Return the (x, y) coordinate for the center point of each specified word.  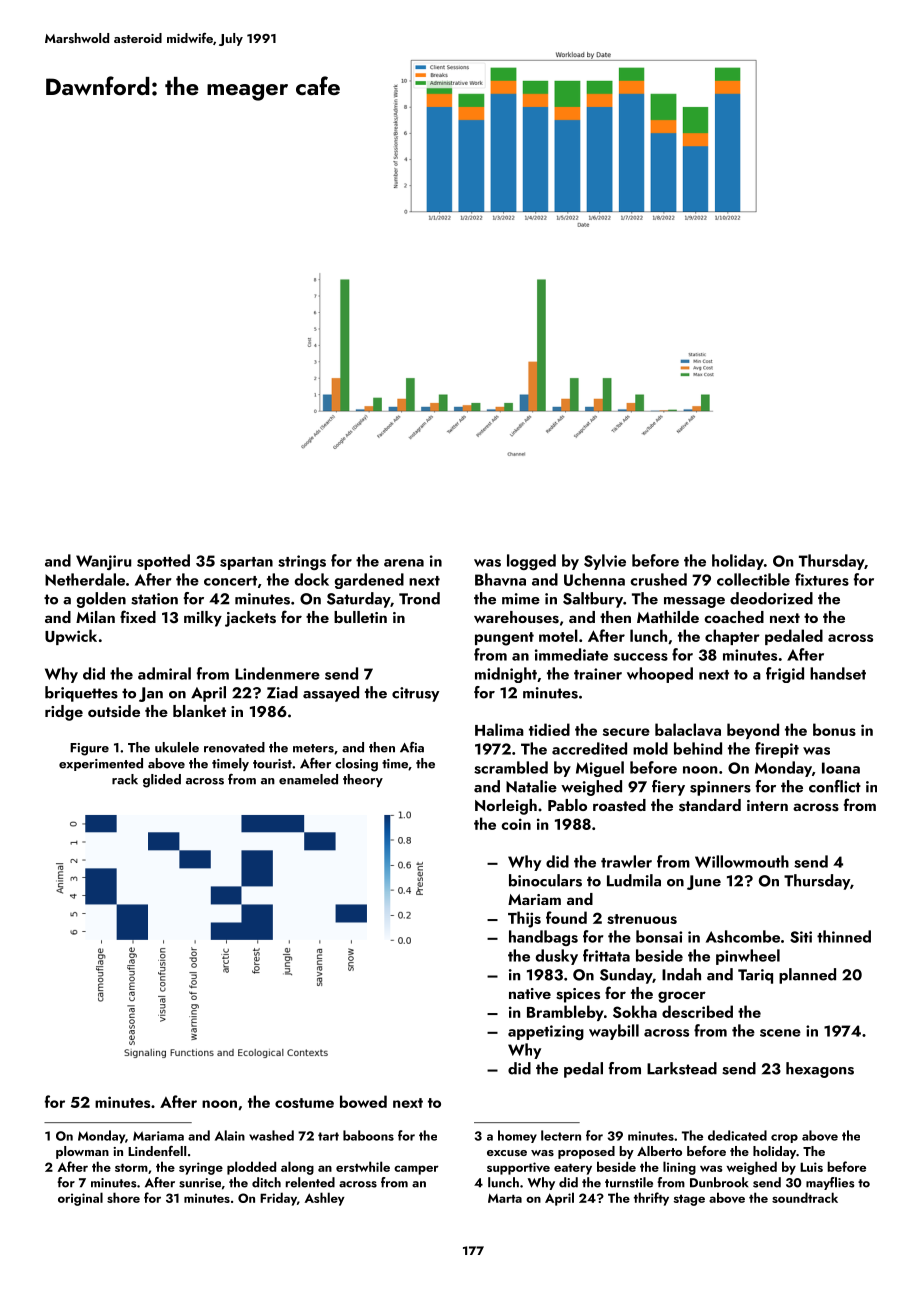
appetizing (546, 1032)
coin (516, 824)
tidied (549, 729)
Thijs (524, 919)
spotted (163, 562)
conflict (835, 786)
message (694, 602)
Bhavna (500, 579)
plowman (82, 1152)
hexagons (820, 1070)
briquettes (81, 694)
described (697, 1011)
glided (162, 781)
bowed (363, 1101)
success (641, 657)
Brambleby (565, 1013)
